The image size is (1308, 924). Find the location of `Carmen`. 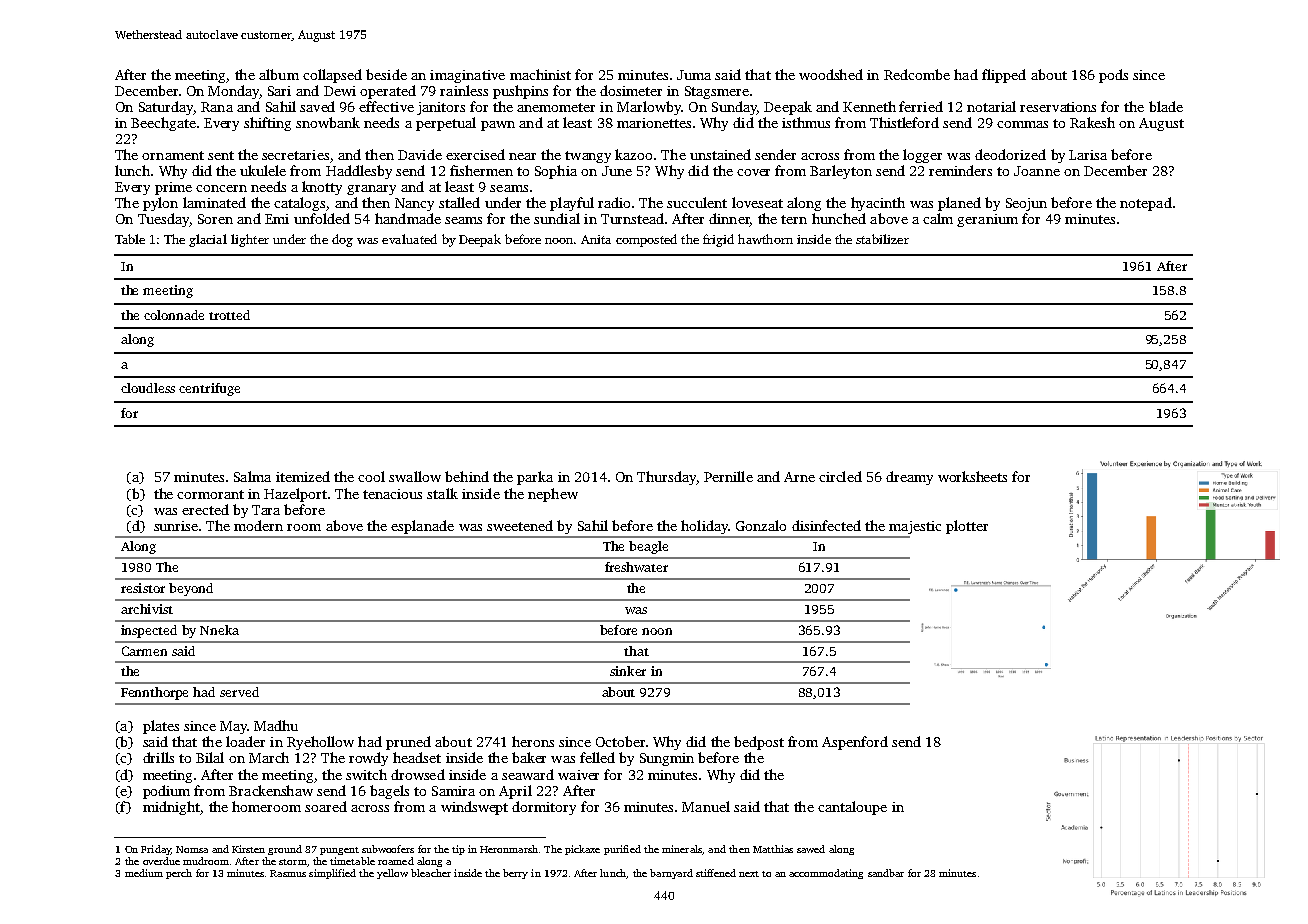

Carmen is located at coordinates (144, 651).
